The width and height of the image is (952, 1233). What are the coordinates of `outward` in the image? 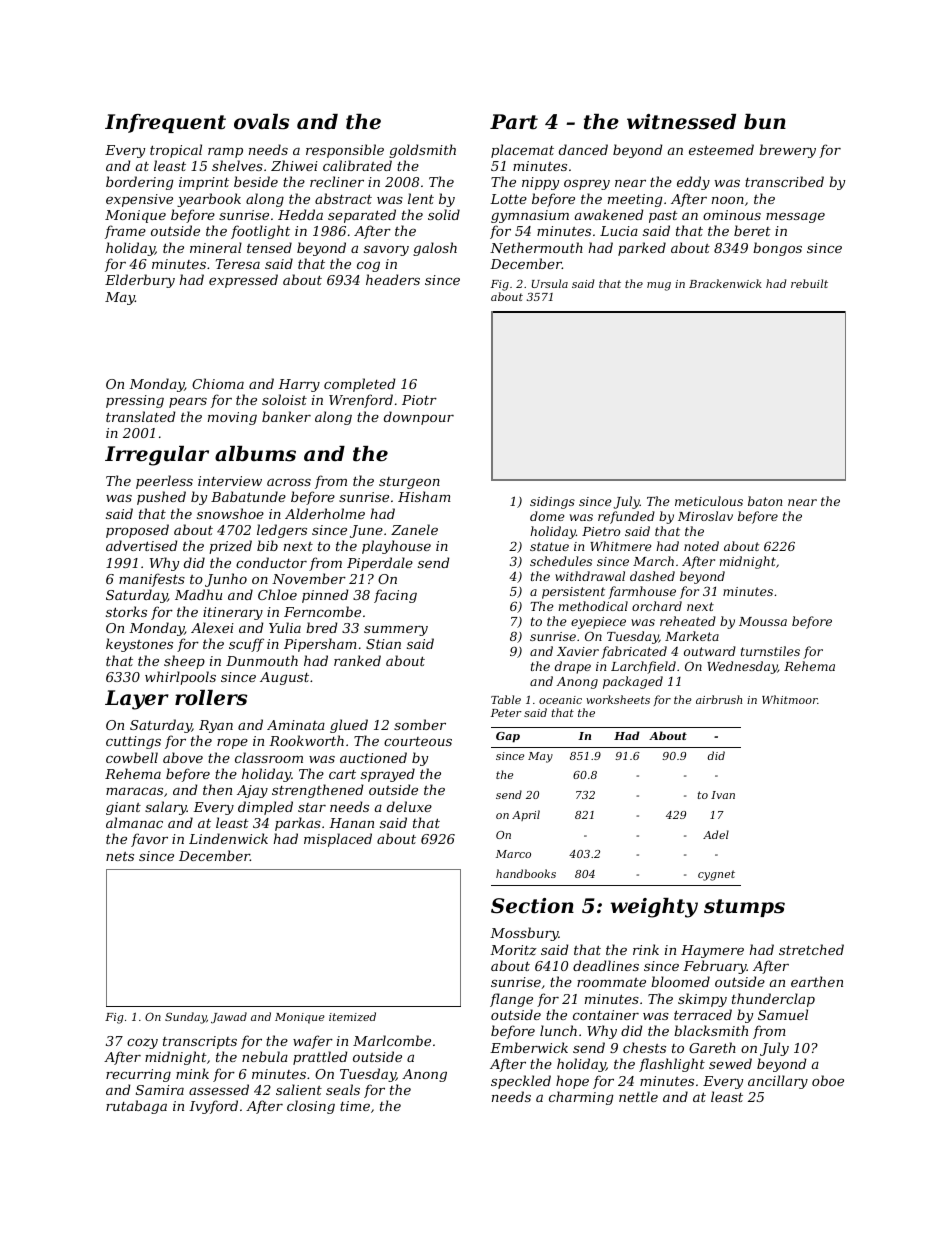 It's located at (710, 651).
